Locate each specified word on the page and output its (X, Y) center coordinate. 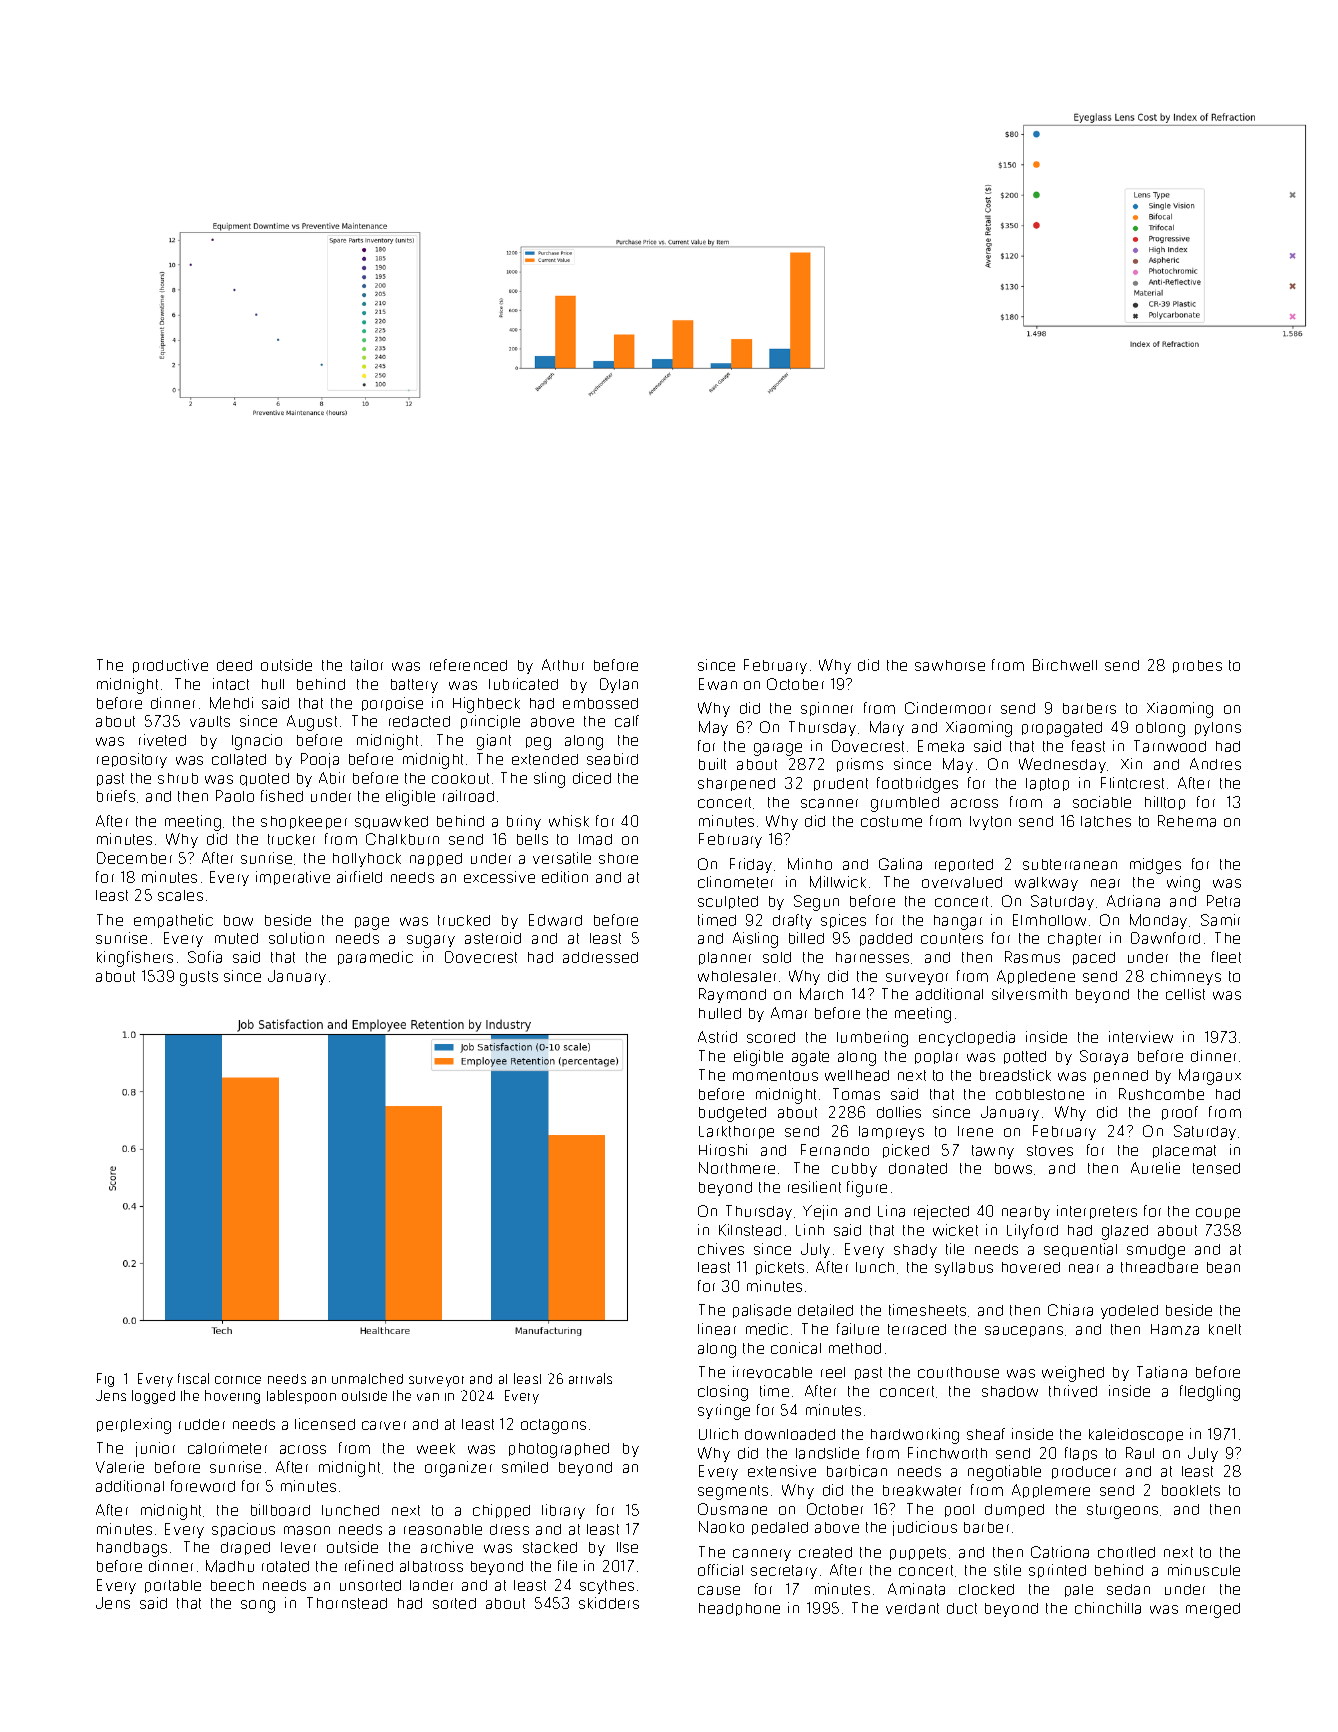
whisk (569, 821)
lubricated (523, 684)
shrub (178, 778)
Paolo (235, 796)
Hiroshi (723, 1150)
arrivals (590, 1378)
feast (1088, 746)
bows (1013, 1168)
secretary (784, 1572)
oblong (1160, 729)
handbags (132, 1549)
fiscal (193, 1378)
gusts (199, 978)
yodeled (1129, 1312)
